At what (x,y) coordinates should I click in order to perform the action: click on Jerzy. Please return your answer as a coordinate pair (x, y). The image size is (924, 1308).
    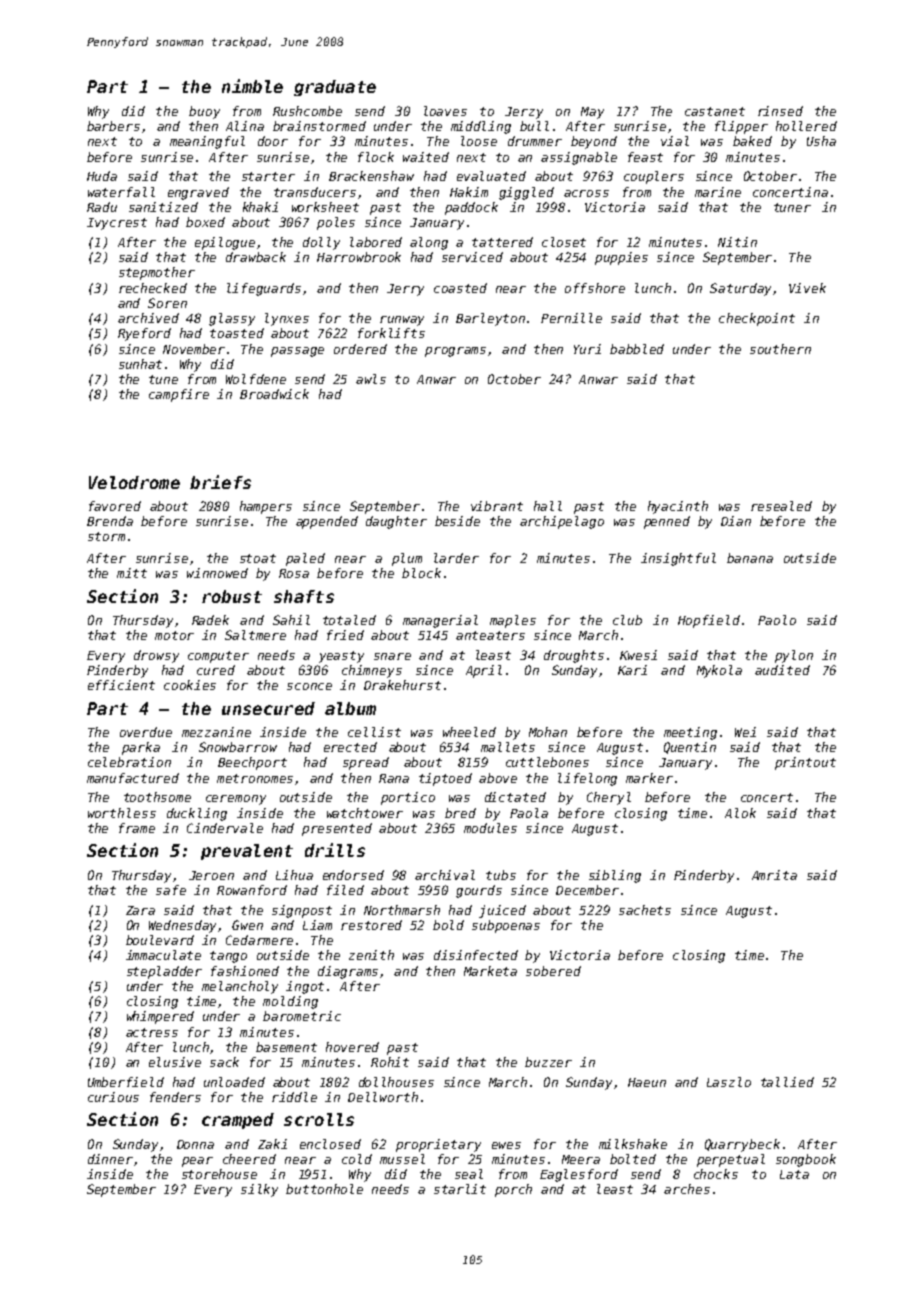
    Looking at the image, I should click on (524, 113).
